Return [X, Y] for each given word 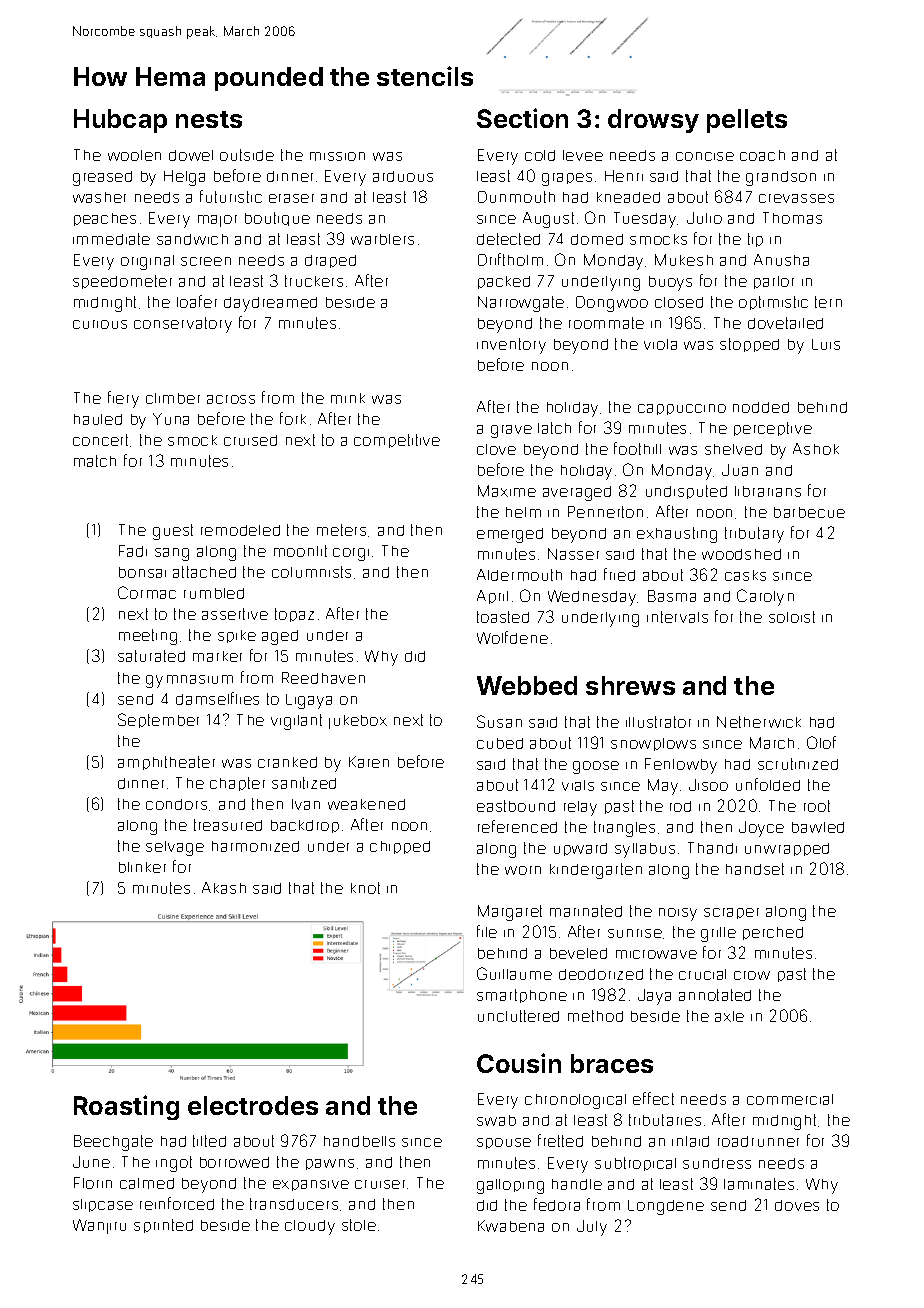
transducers [294, 1204]
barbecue [809, 512]
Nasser [573, 554]
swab [496, 1120]
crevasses [796, 198]
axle [729, 1016]
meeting [148, 637]
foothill [637, 448]
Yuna [171, 419]
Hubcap [120, 121]
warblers [382, 239]
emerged [510, 535]
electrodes [253, 1105]
